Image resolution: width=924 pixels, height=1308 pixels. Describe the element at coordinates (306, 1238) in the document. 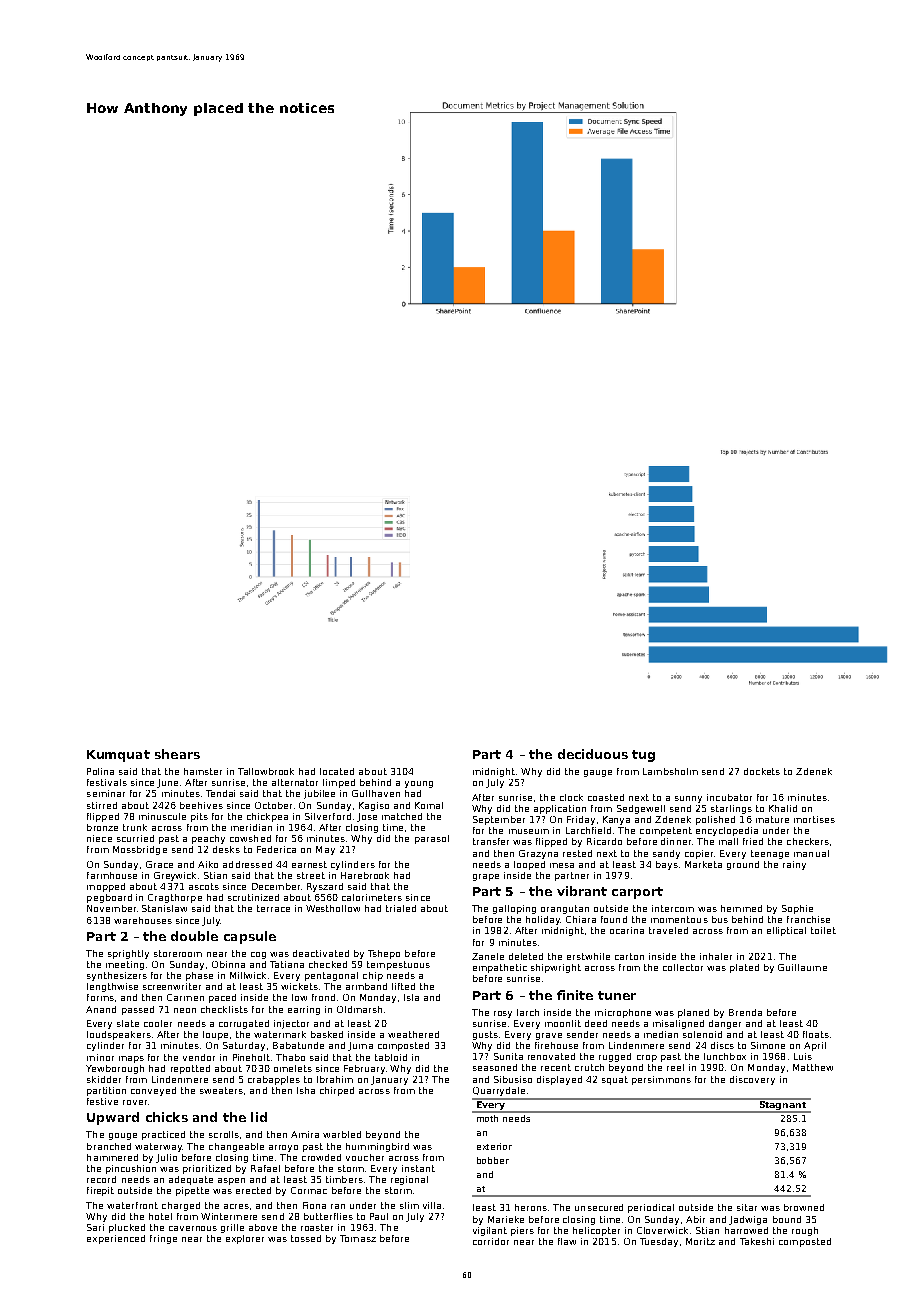

I see `tossed` at that location.
